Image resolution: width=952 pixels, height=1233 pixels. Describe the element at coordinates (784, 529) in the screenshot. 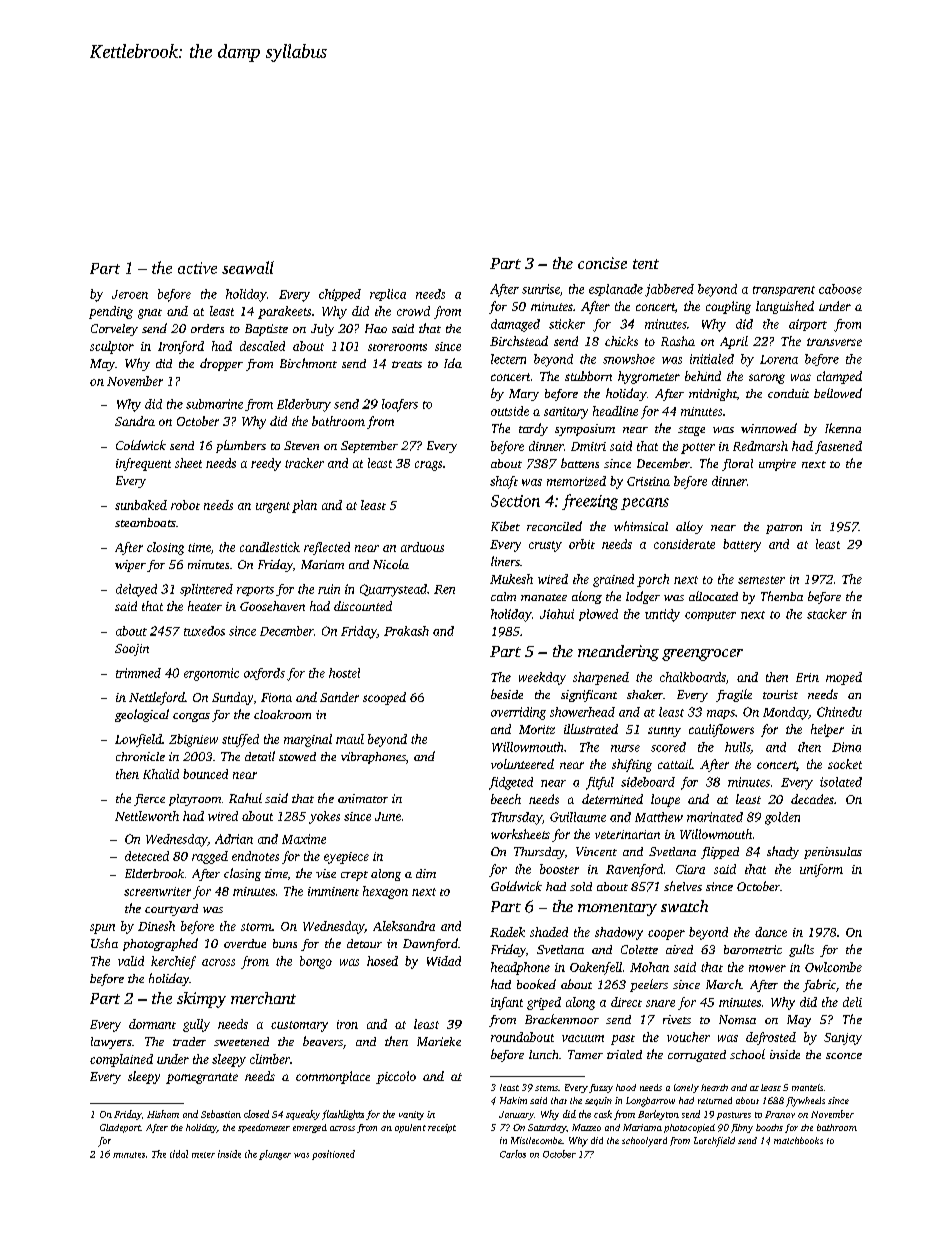

I see `patron` at that location.
